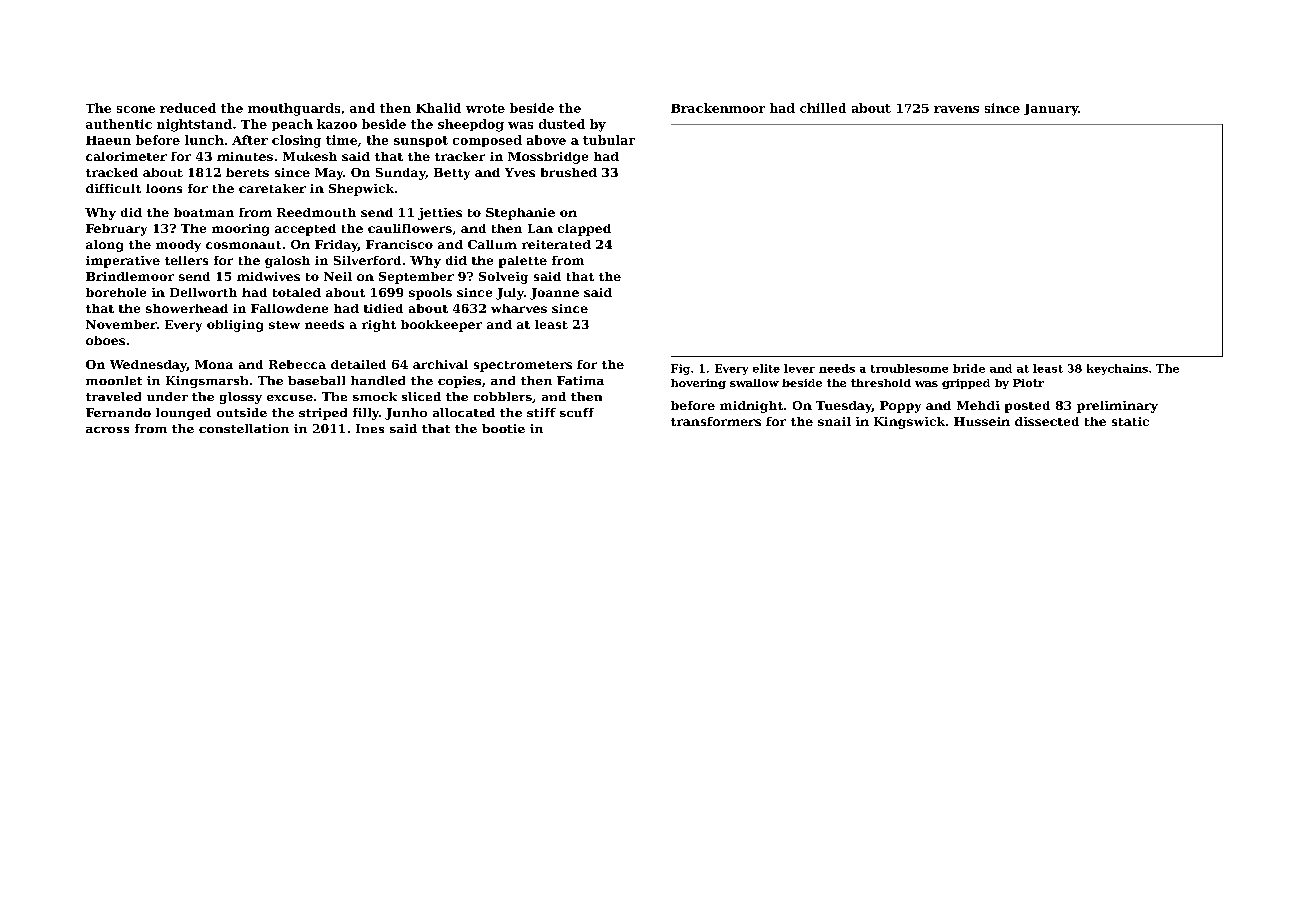 This screenshot has height=924, width=1308. I want to click on oboes, so click(105, 340).
